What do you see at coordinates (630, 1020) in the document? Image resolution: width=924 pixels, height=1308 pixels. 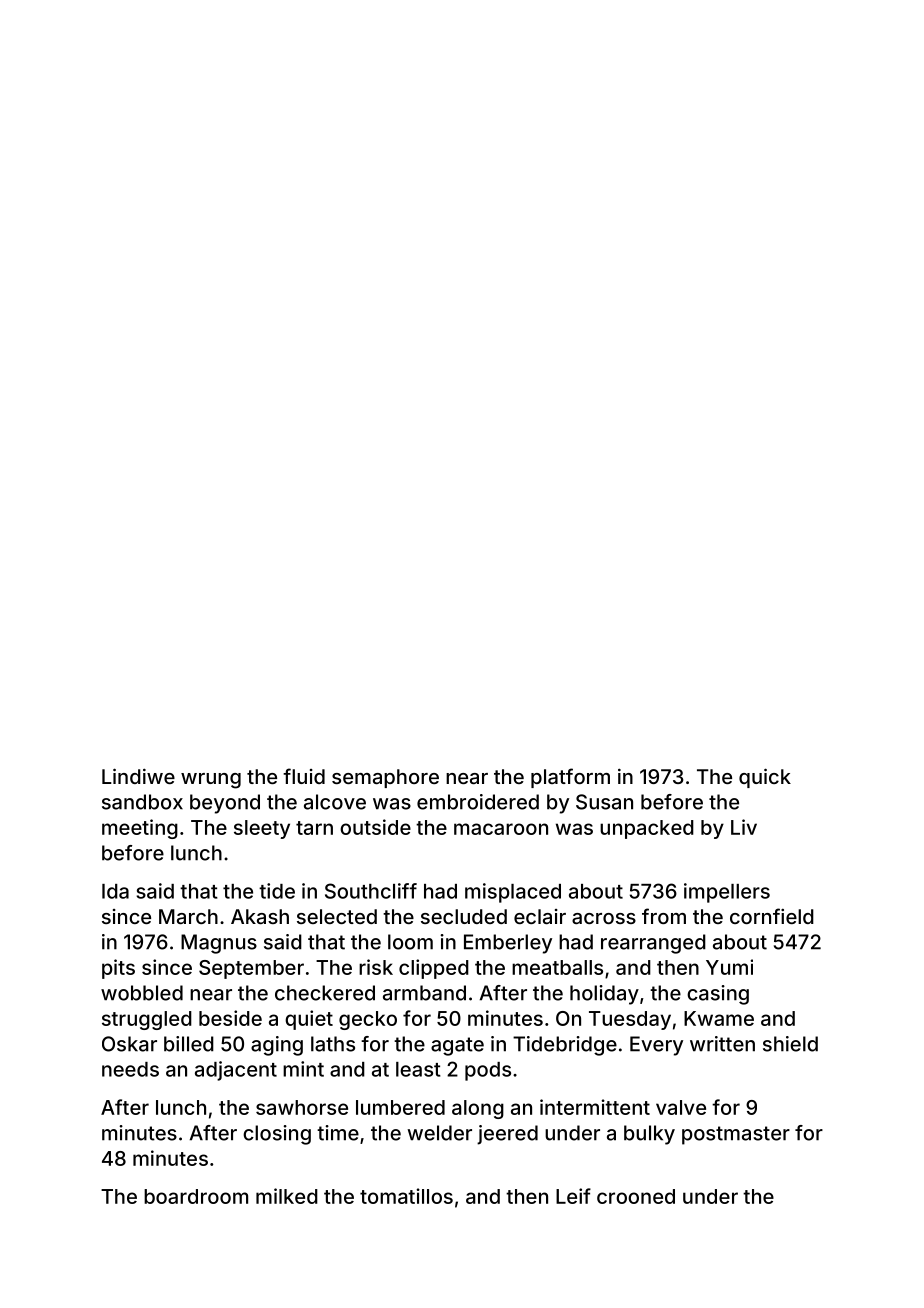 I see `Tuesday` at bounding box center [630, 1020].
